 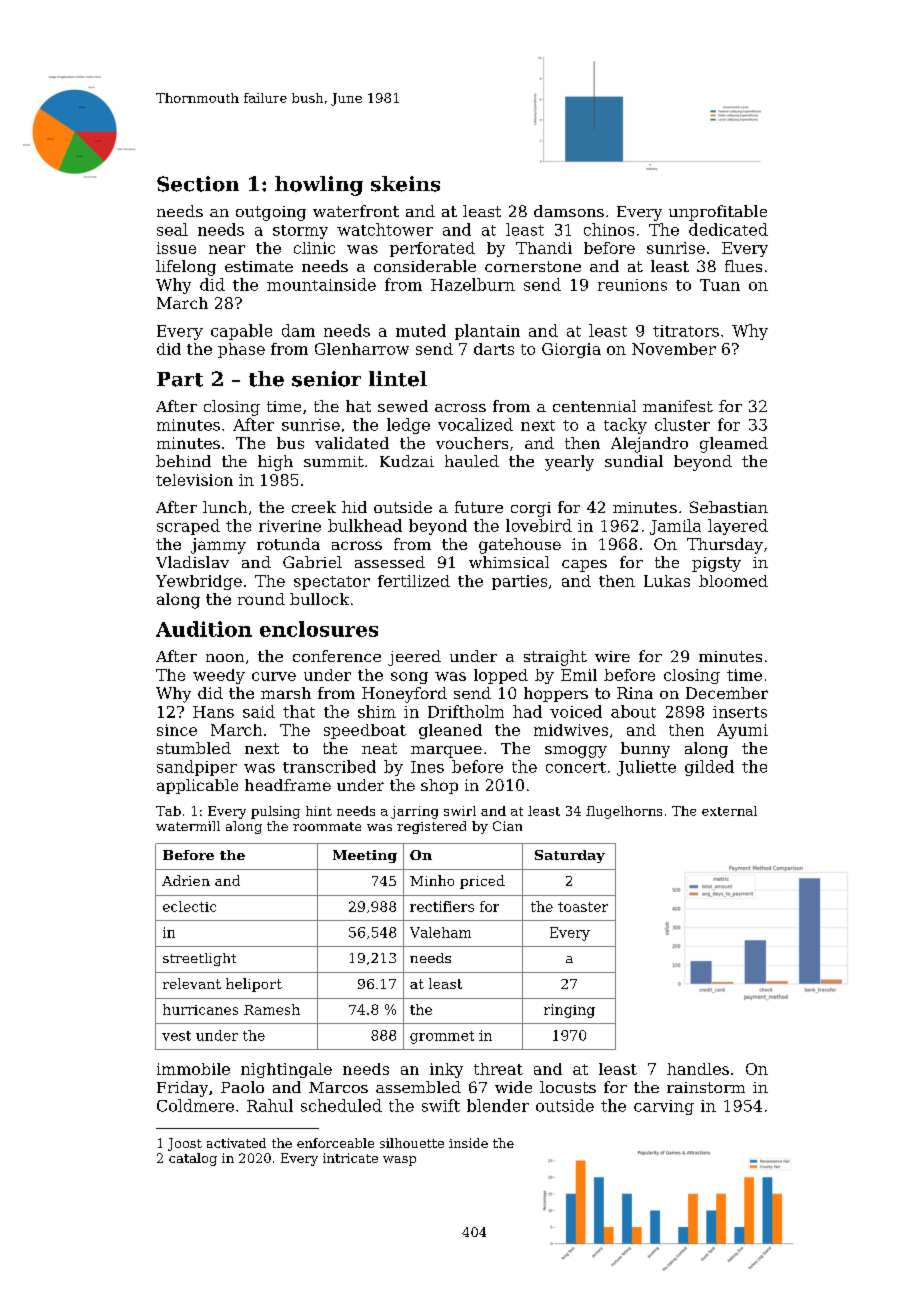 What do you see at coordinates (177, 730) in the screenshot?
I see `since` at bounding box center [177, 730].
